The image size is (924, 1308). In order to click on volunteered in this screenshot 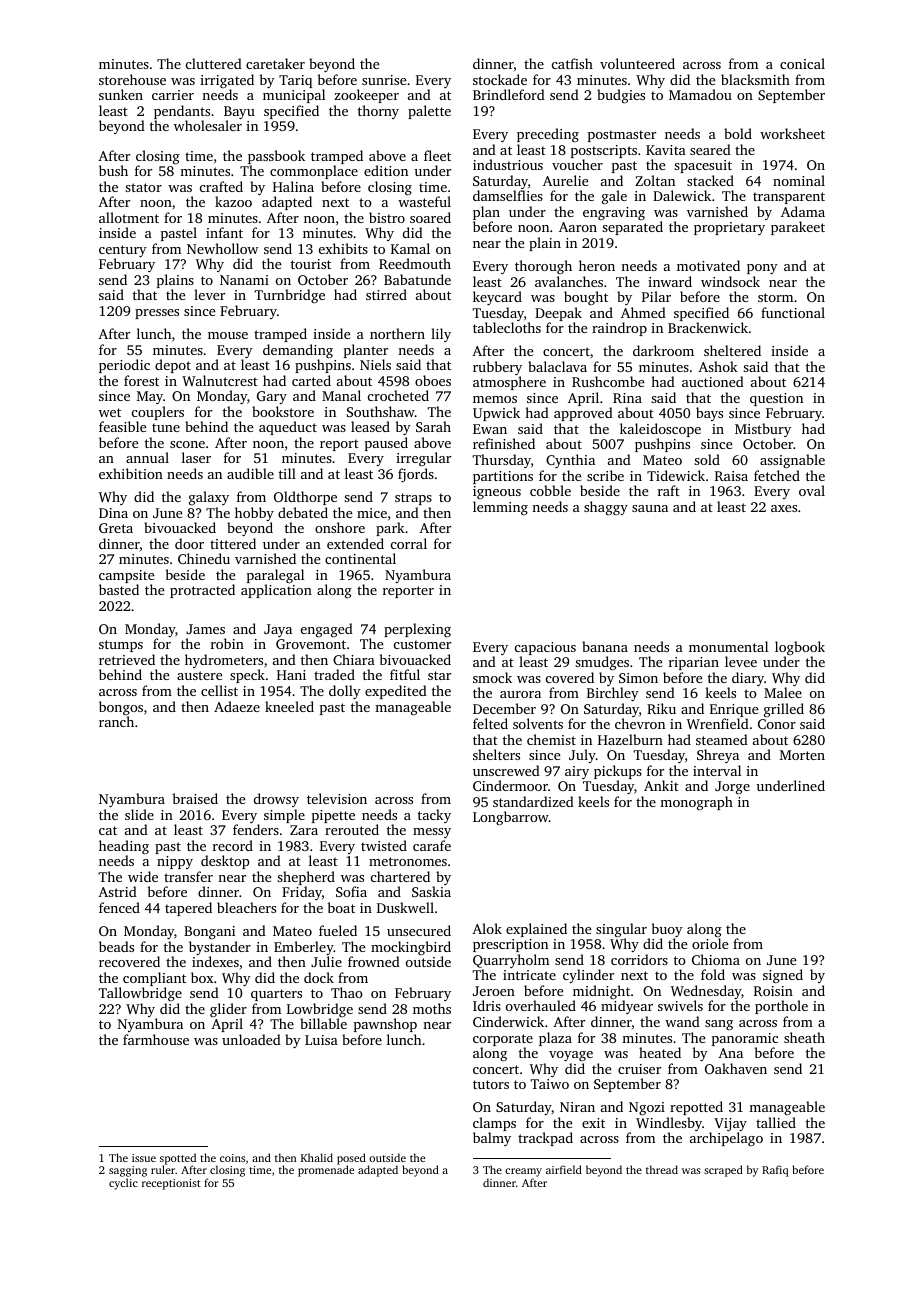, I will do `click(637, 63)`.
